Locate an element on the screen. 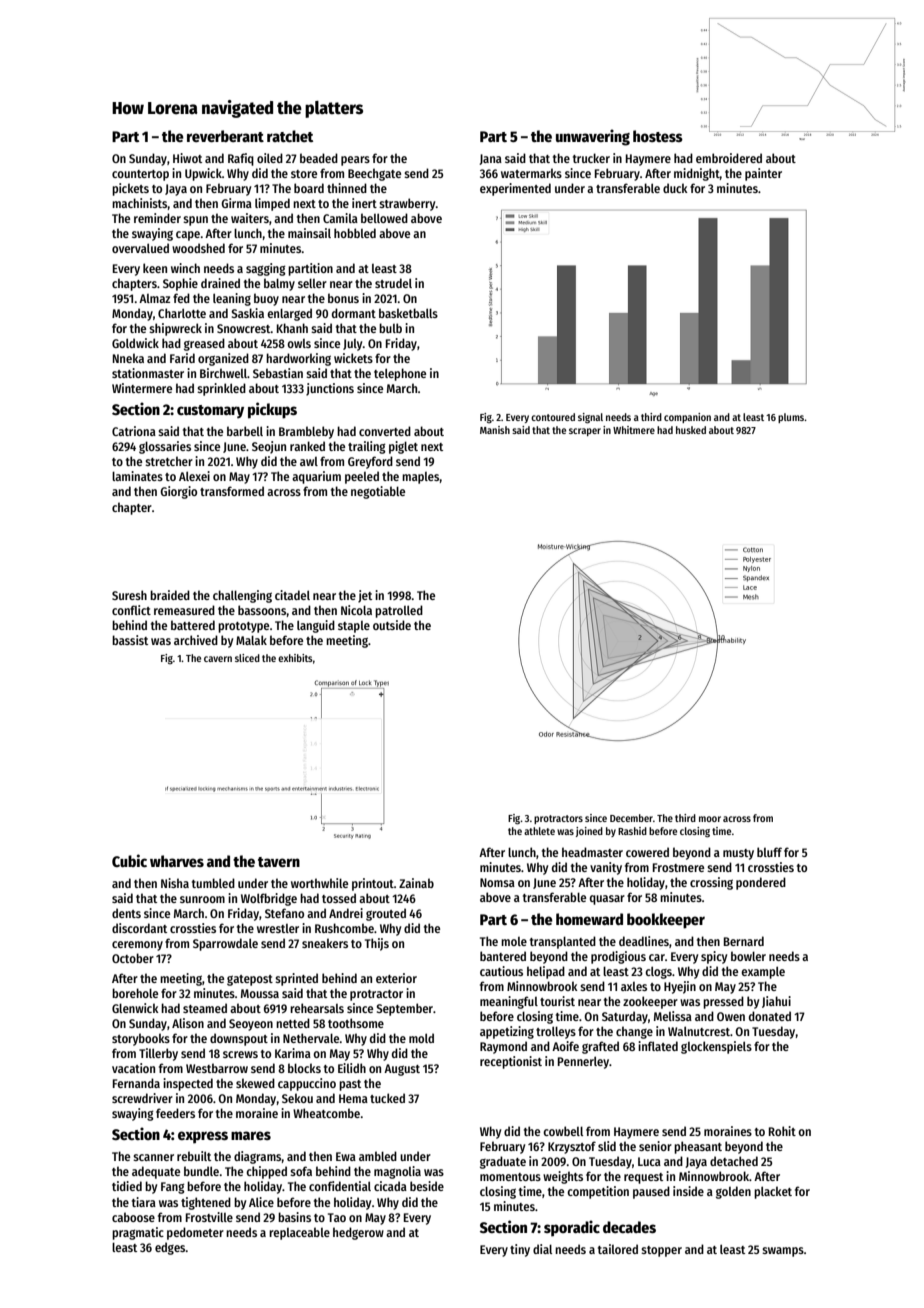 Image resolution: width=924 pixels, height=1308 pixels. jet is located at coordinates (365, 596).
